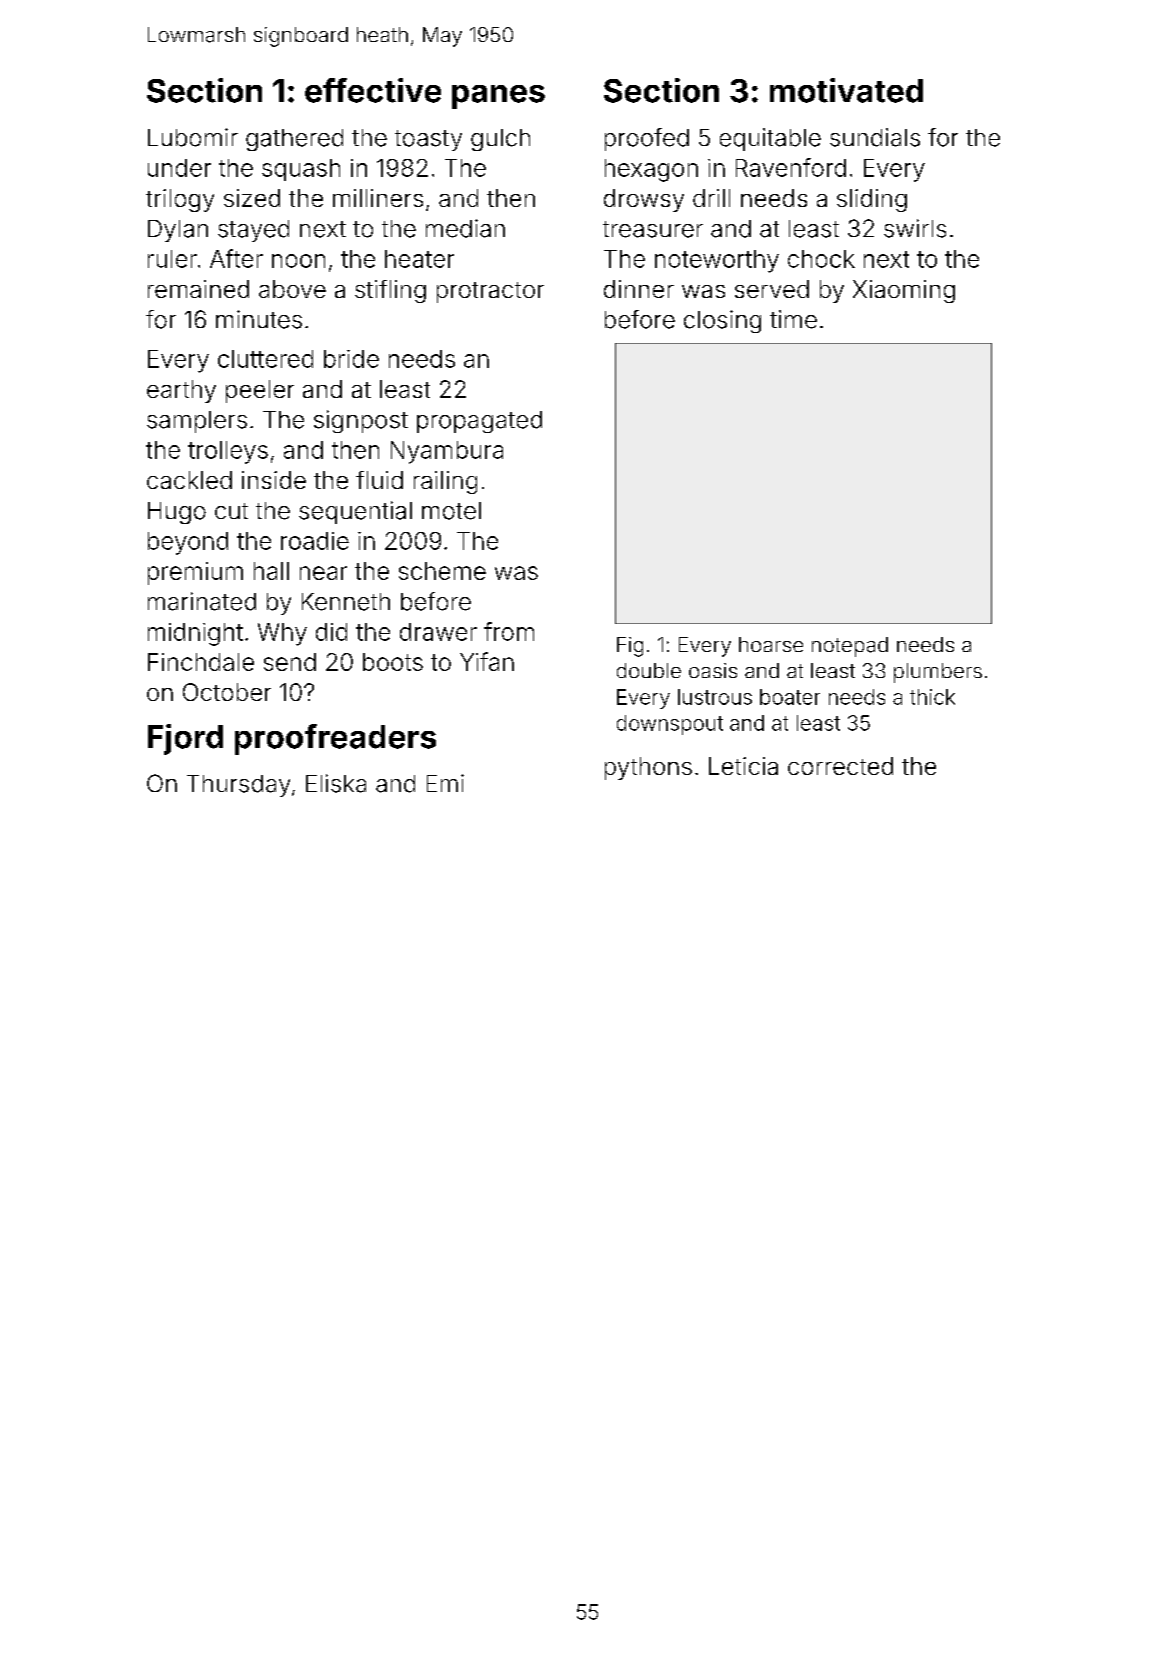 The height and width of the screenshot is (1667, 1151). I want to click on gulch, so click(500, 140).
